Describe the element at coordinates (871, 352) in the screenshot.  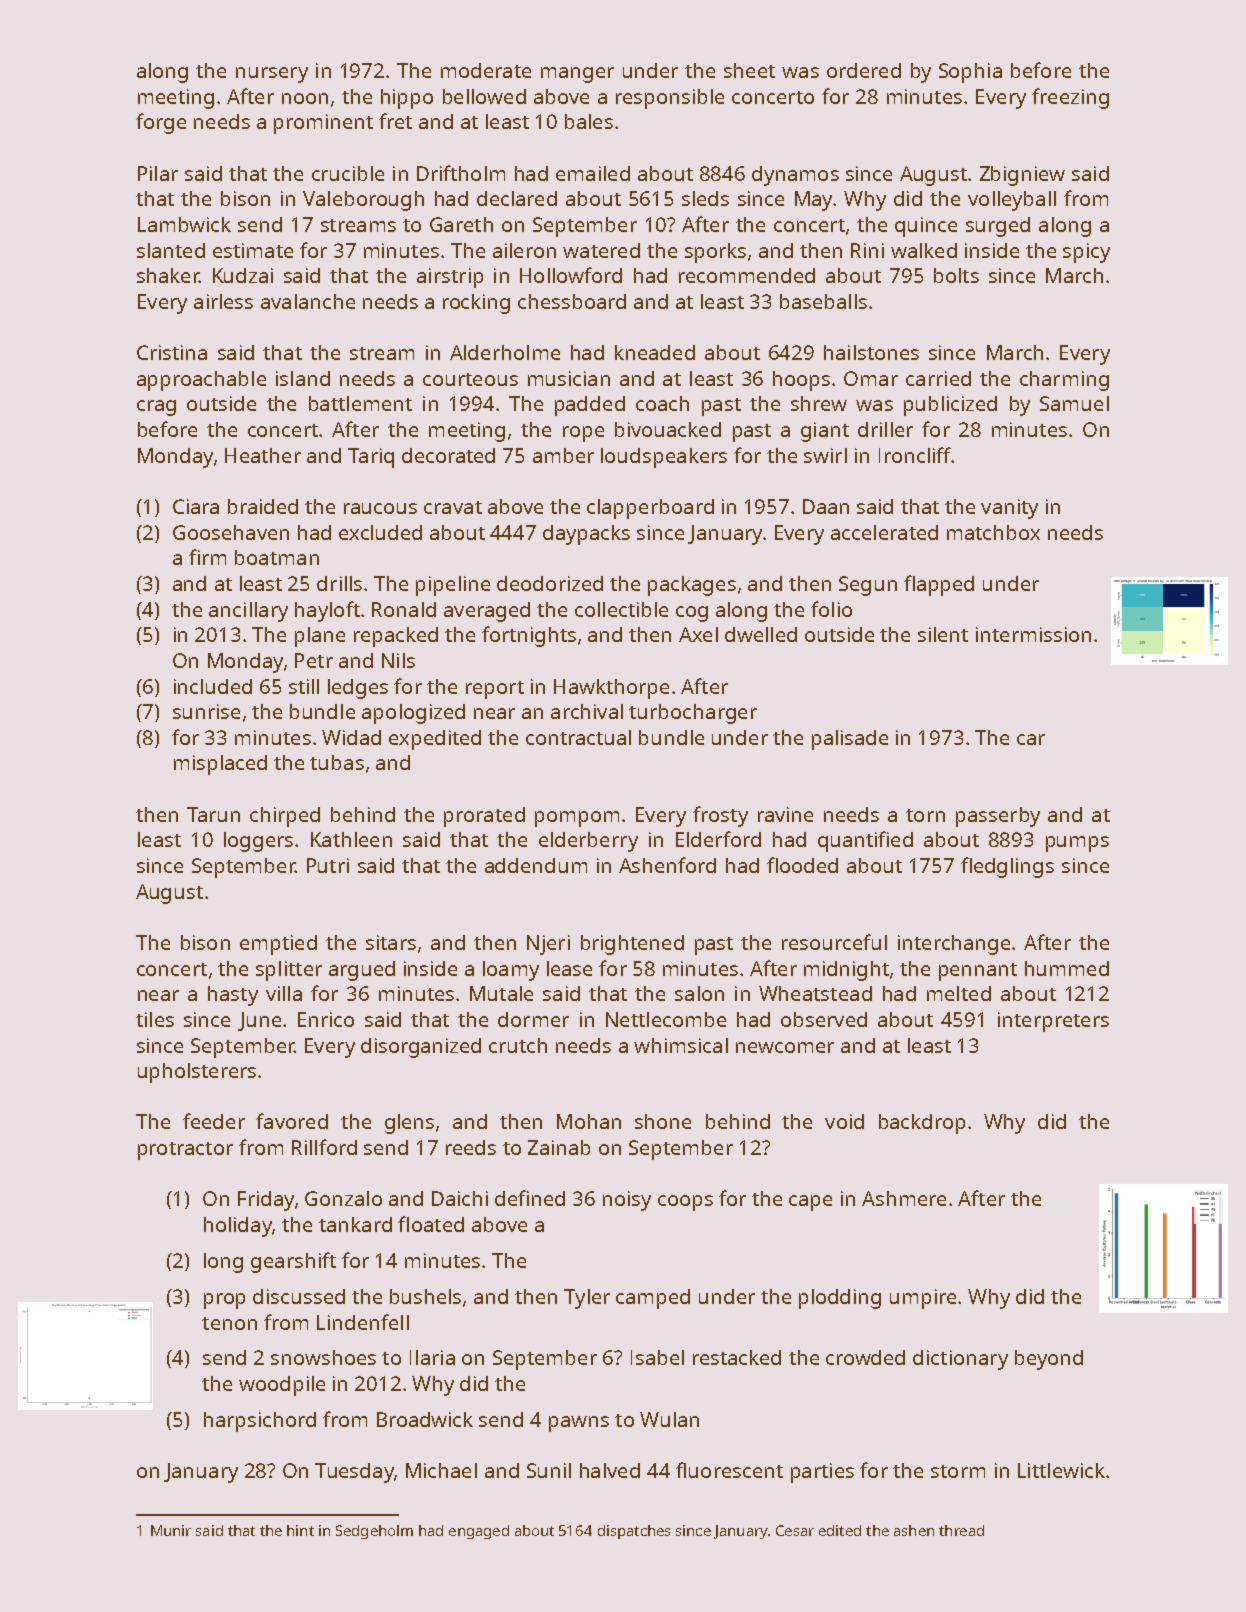
I see `hailstones` at that location.
